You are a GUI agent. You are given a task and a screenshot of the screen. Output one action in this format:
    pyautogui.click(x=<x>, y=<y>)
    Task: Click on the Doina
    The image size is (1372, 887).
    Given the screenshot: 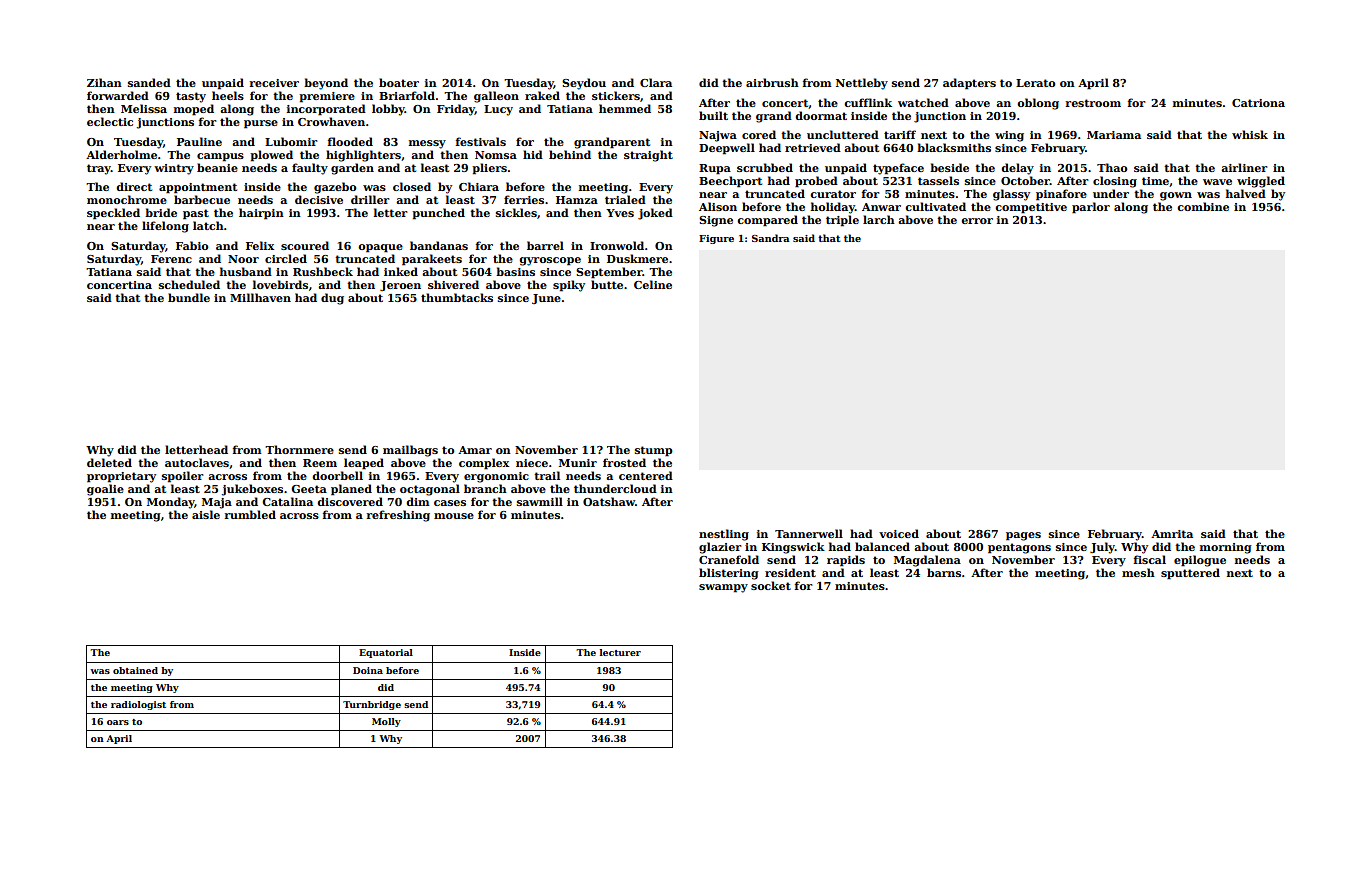 What is the action you would take?
    pyautogui.click(x=368, y=670)
